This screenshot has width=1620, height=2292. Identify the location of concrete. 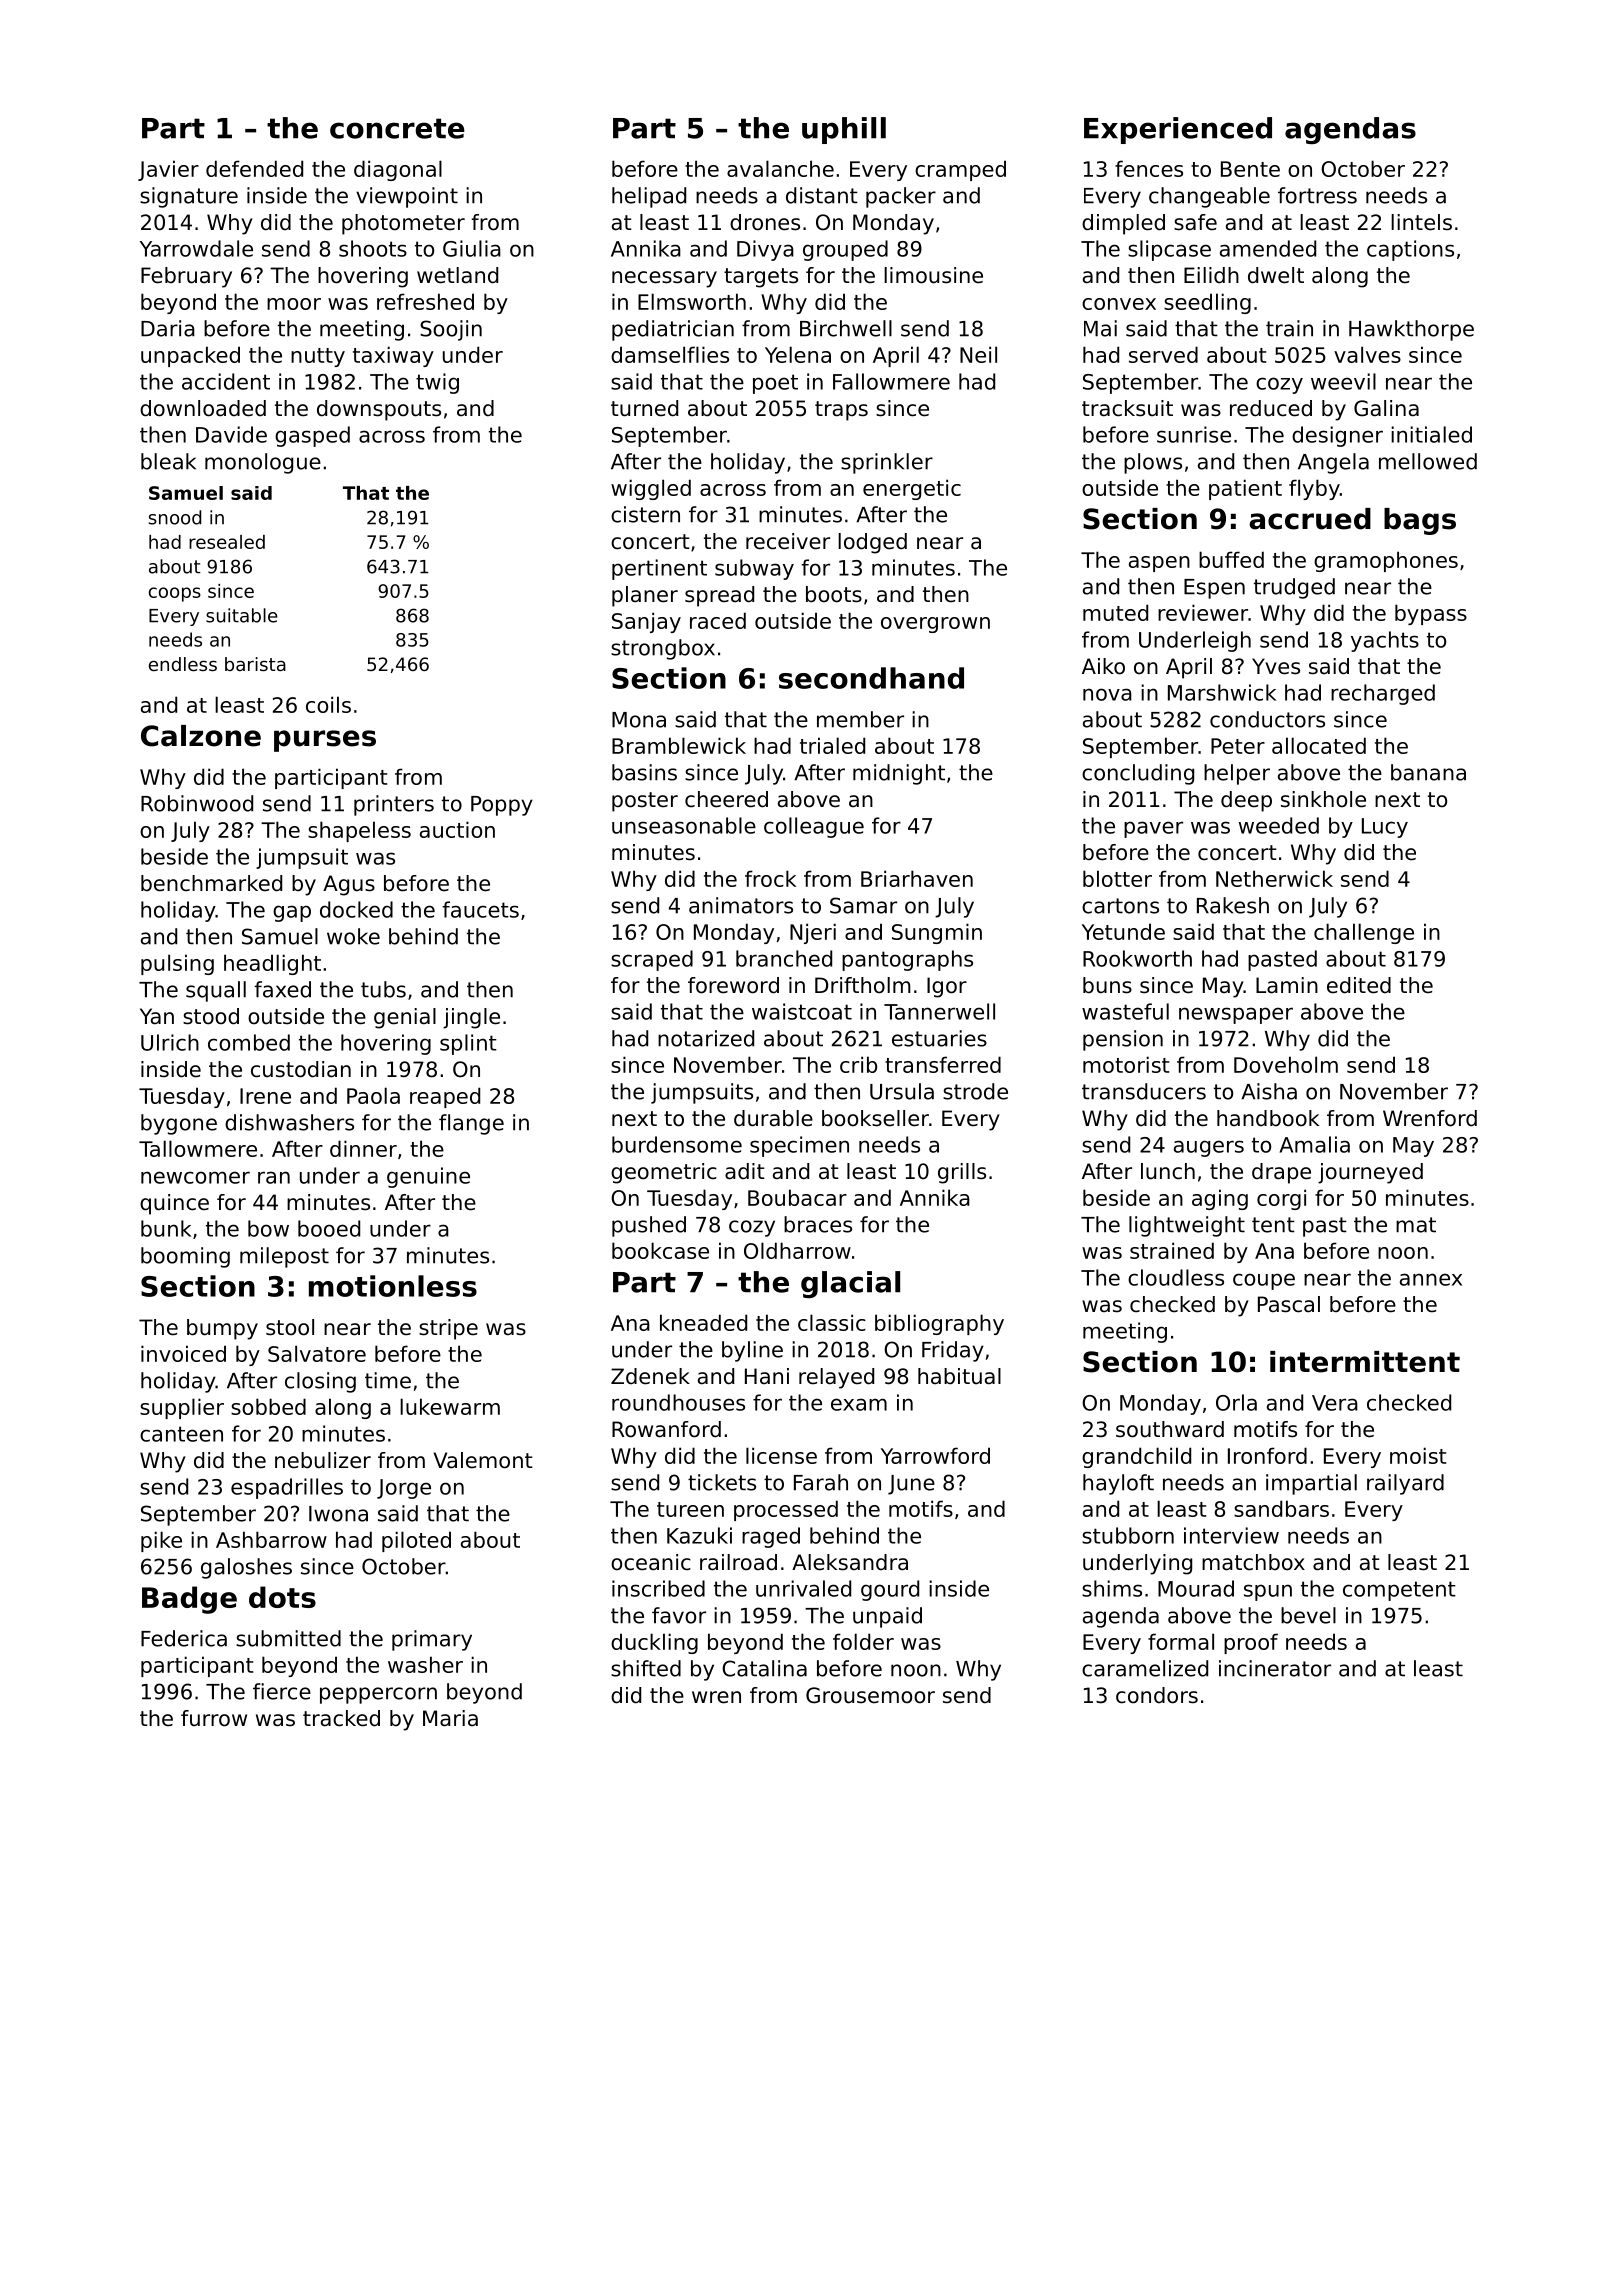
(397, 128).
